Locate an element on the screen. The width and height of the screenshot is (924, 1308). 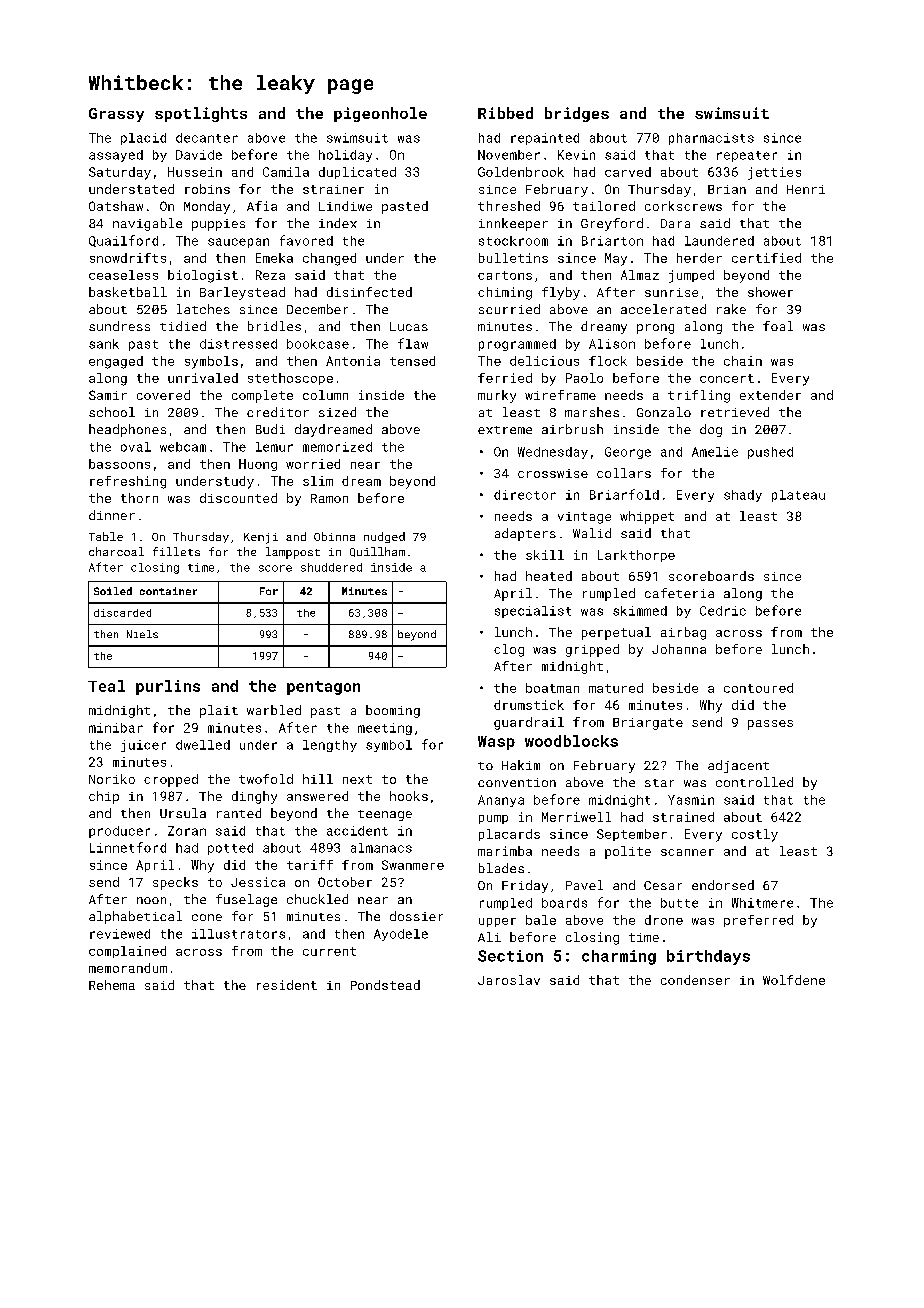
Reza is located at coordinates (270, 275).
